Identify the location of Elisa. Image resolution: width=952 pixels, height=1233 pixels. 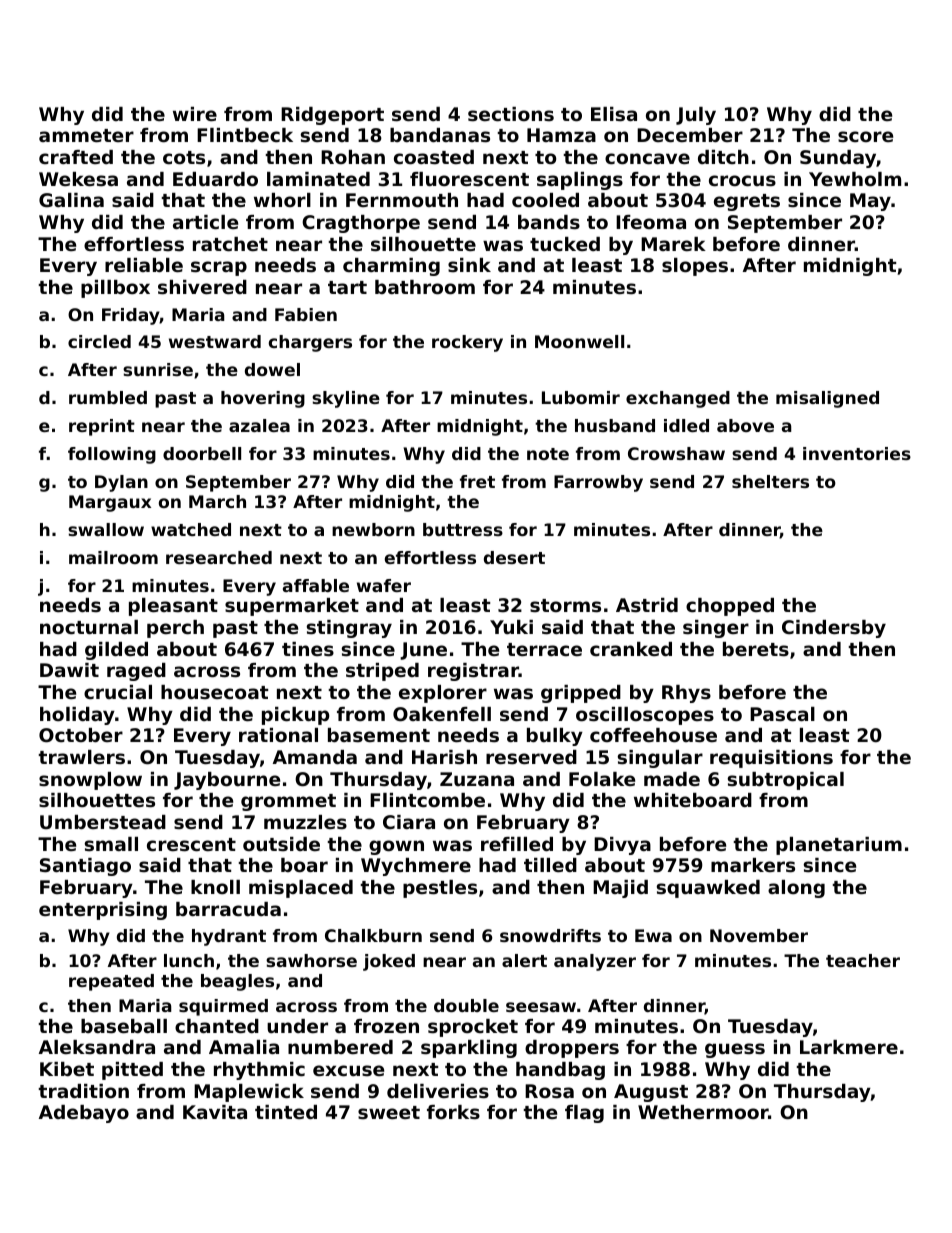
(614, 114).
